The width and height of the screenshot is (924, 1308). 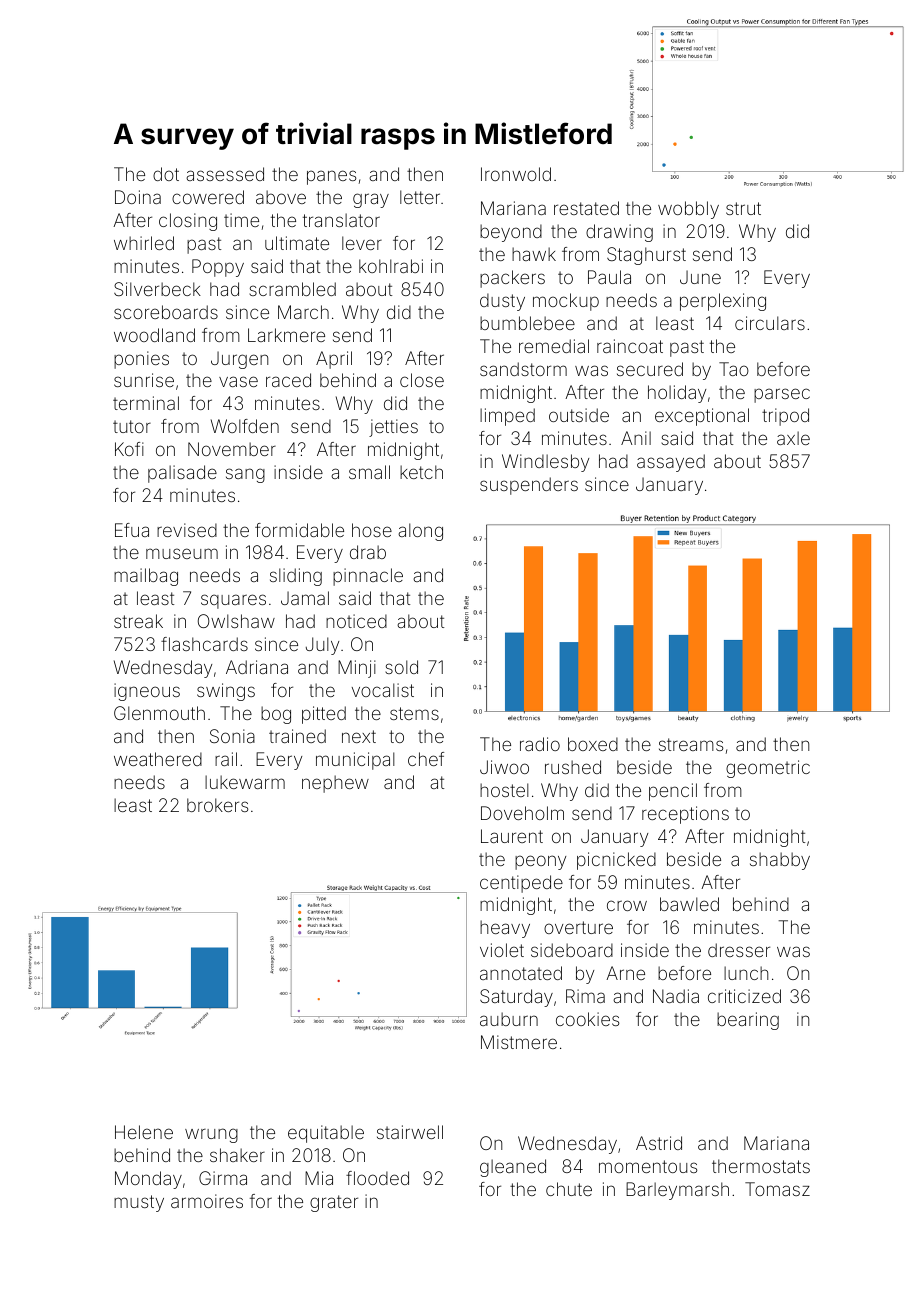 I want to click on nephew, so click(x=335, y=784).
